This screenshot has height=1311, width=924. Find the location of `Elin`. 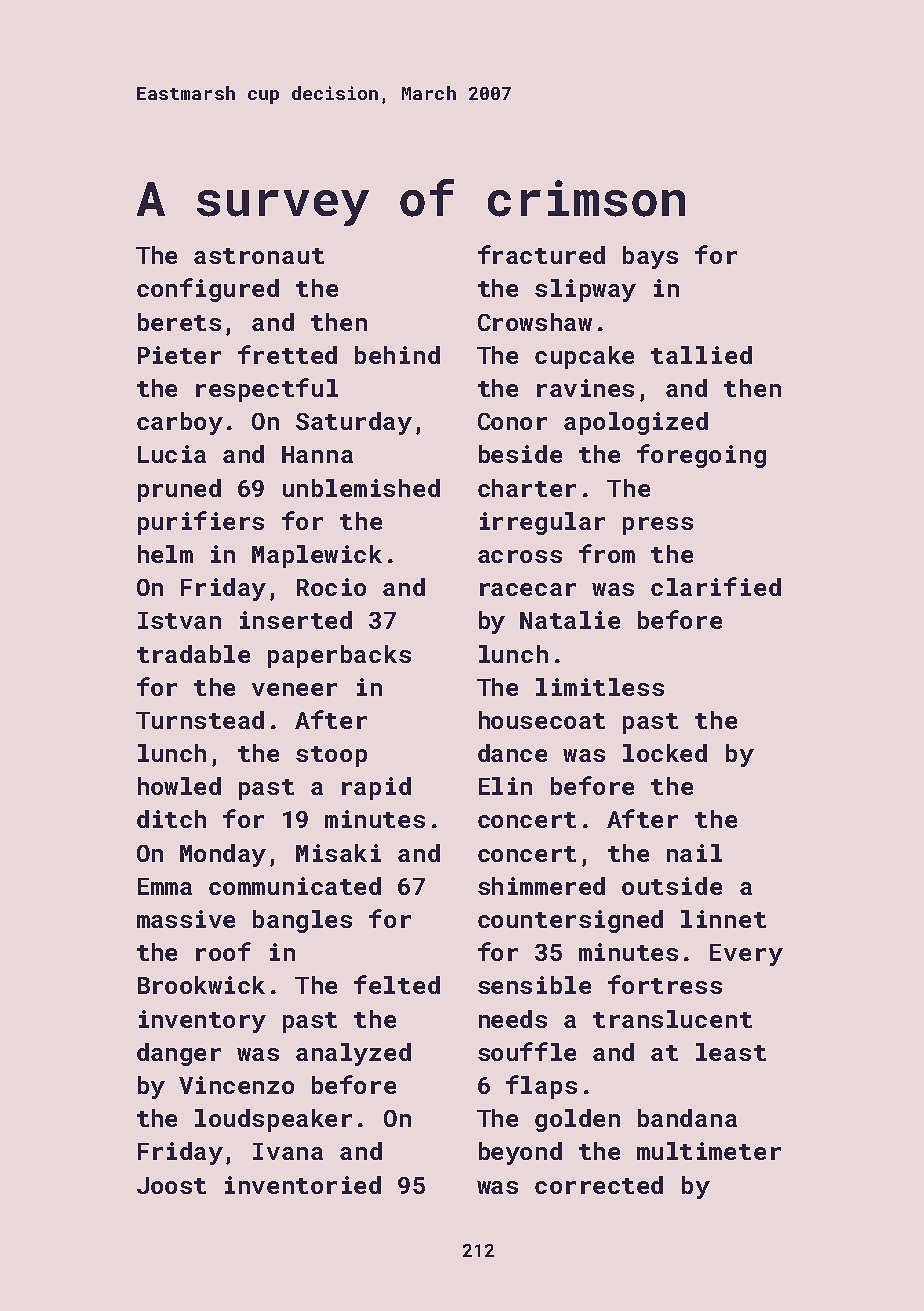

Elin is located at coordinates (505, 786).
